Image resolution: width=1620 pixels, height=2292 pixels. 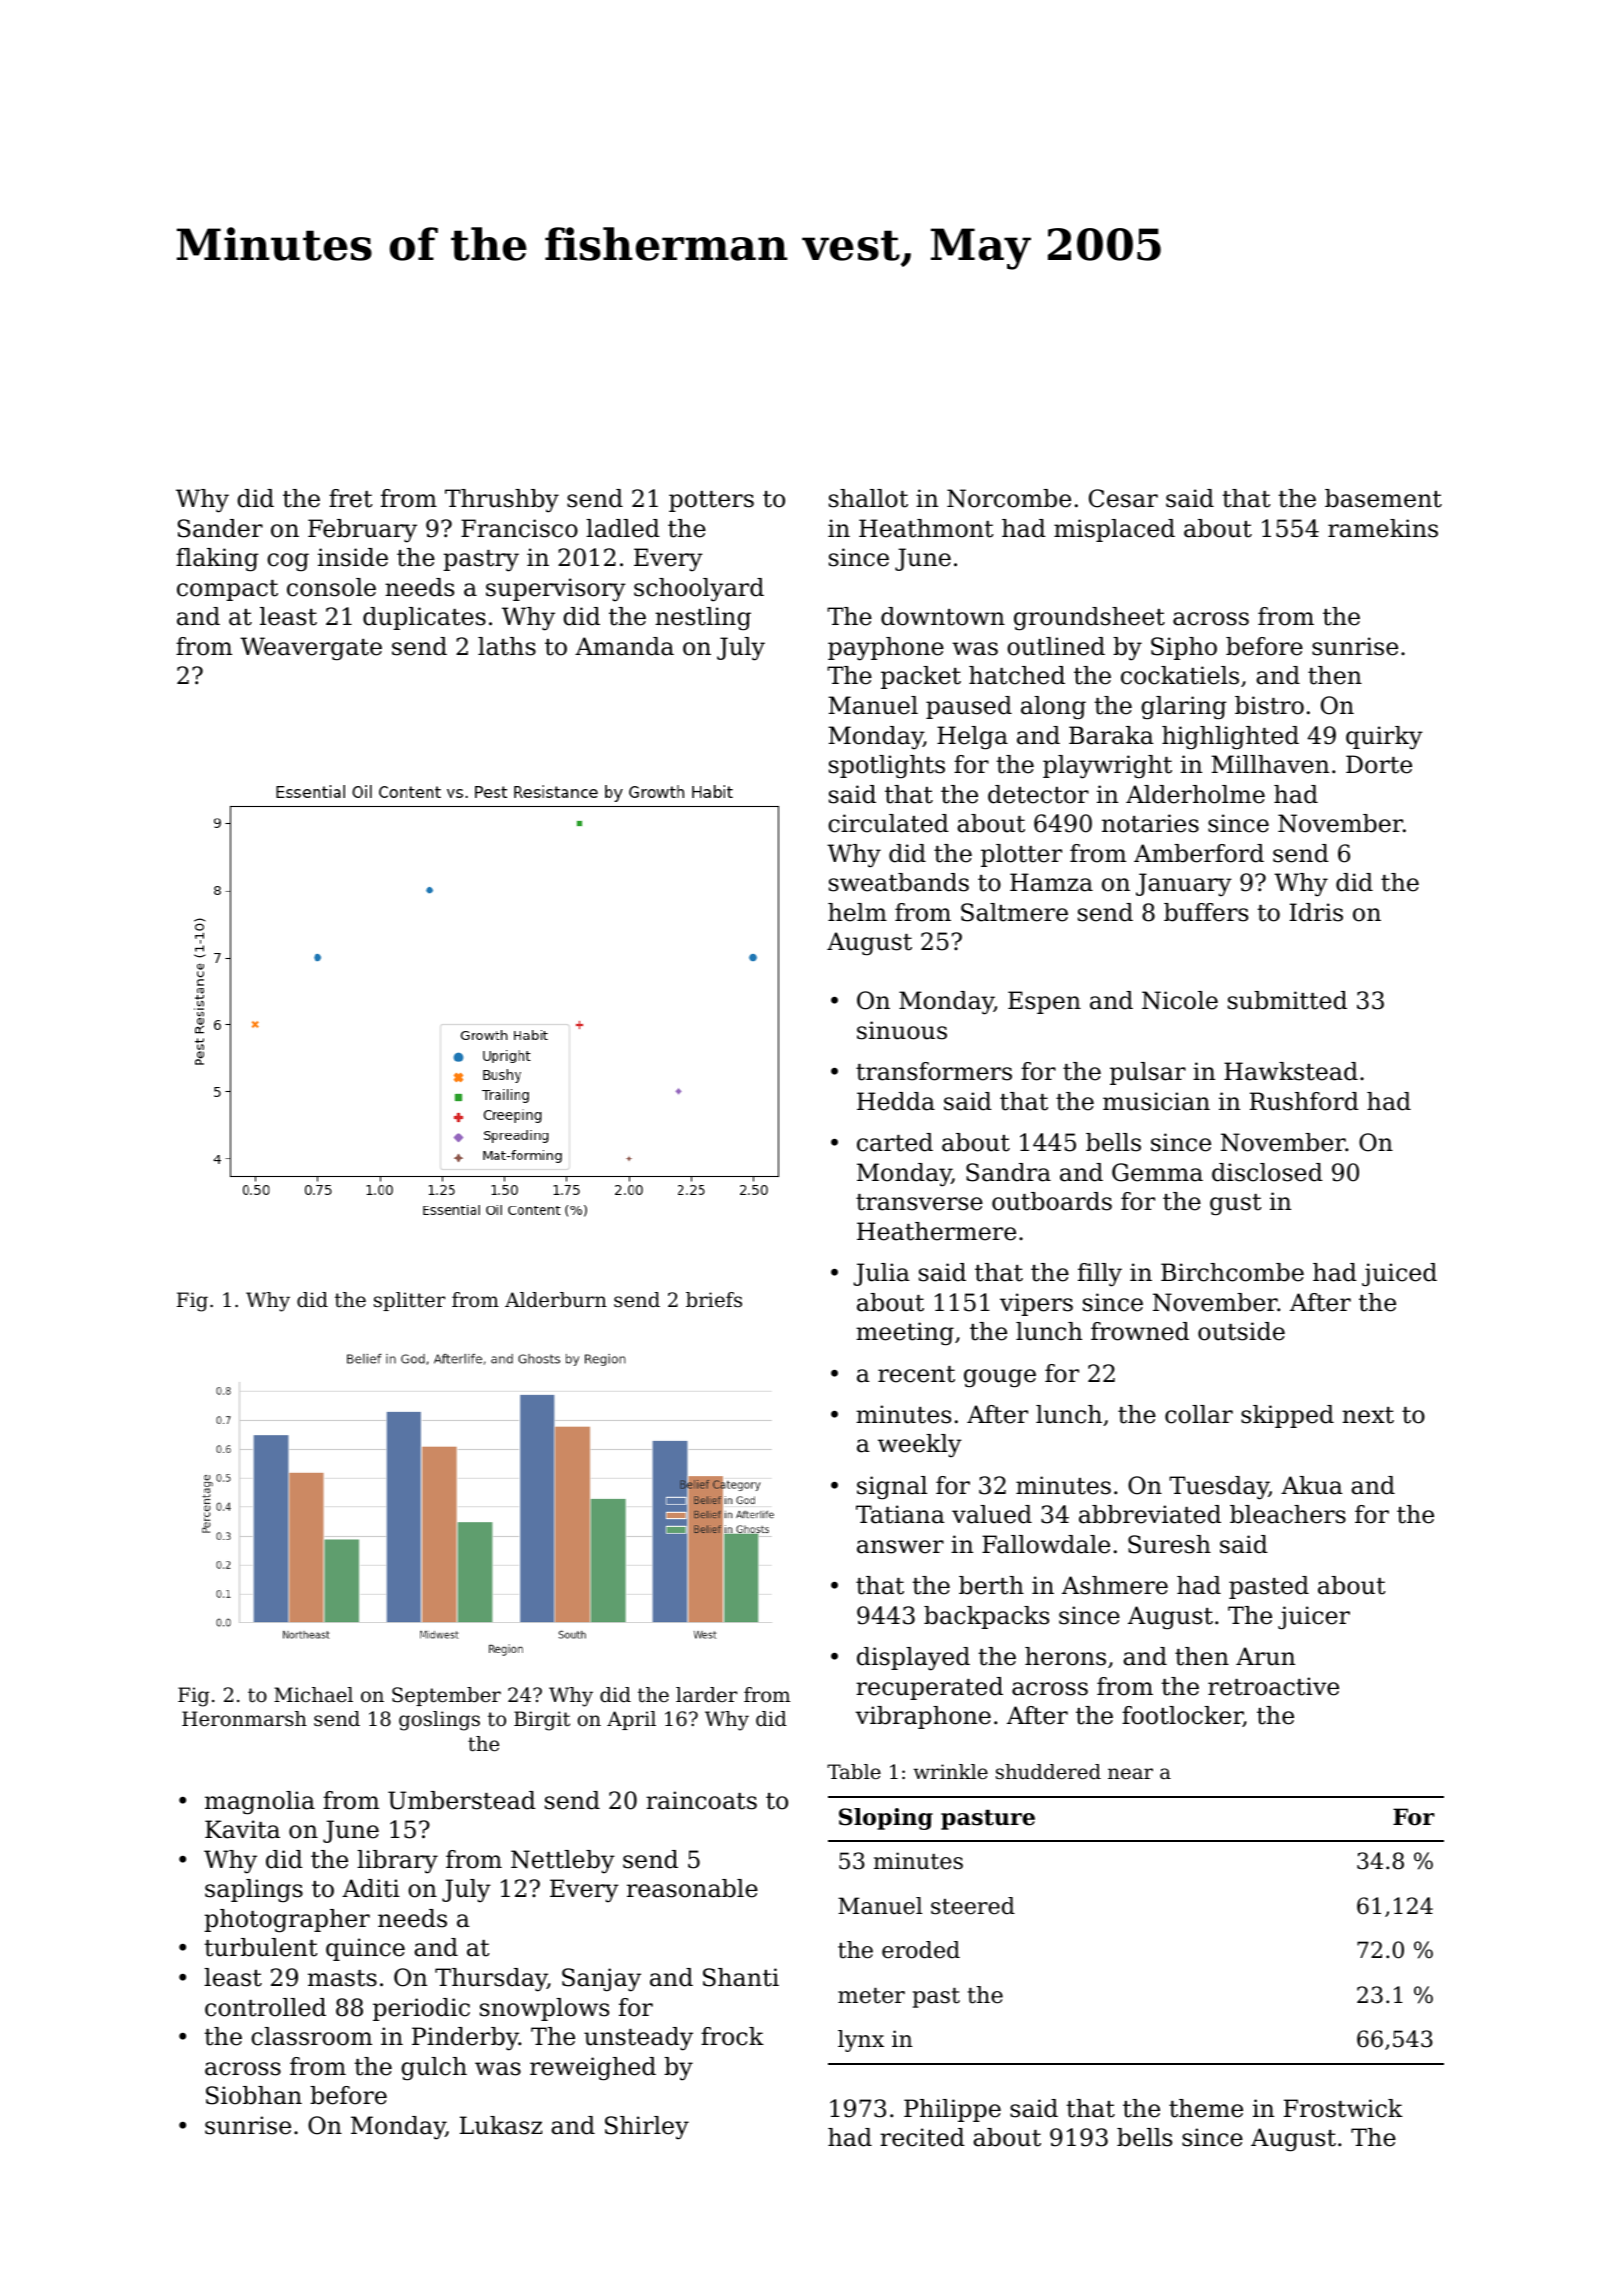 I want to click on spotlights, so click(x=887, y=766).
